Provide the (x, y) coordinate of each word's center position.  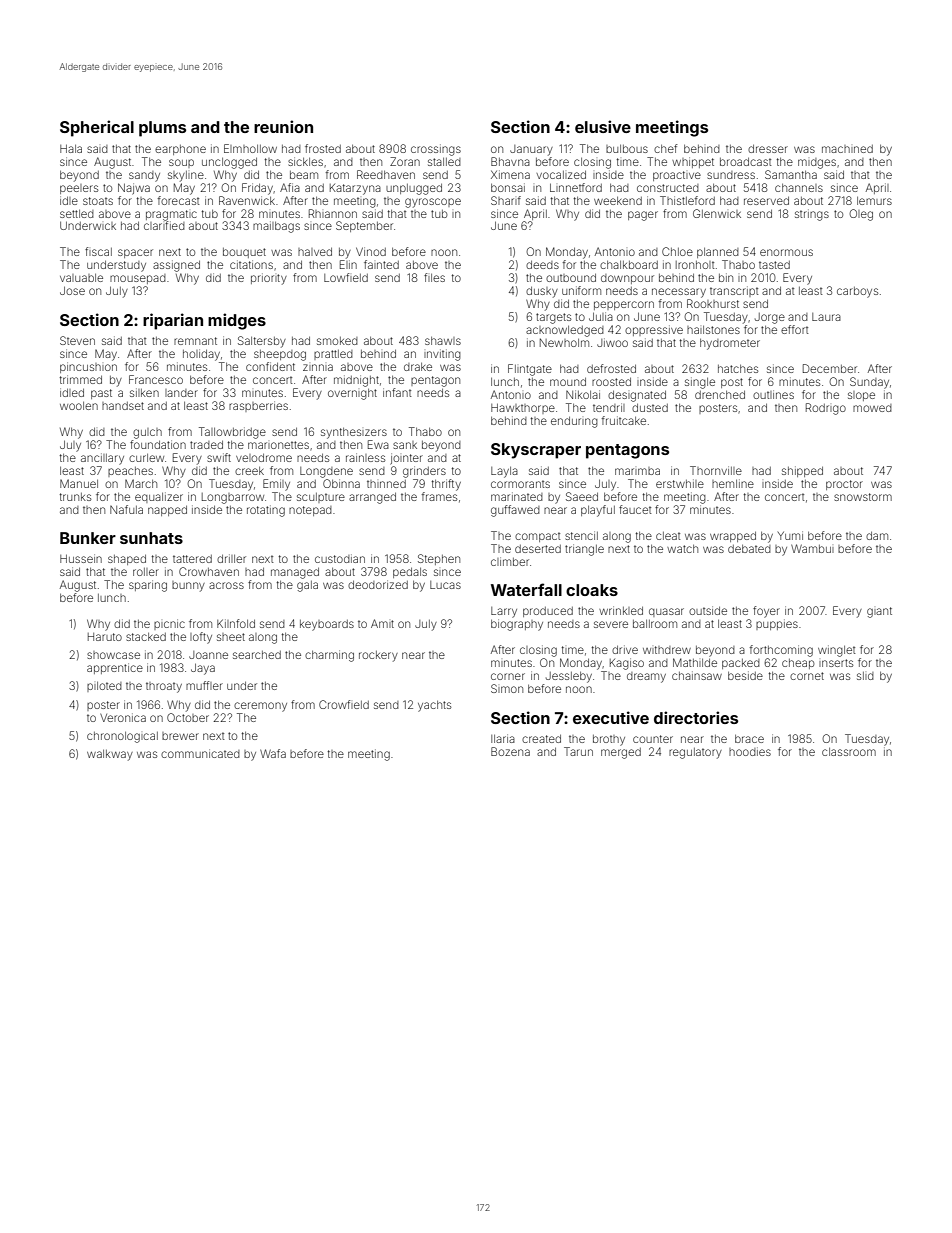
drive (625, 649)
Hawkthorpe (523, 408)
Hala (71, 148)
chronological (122, 737)
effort (795, 329)
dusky (542, 292)
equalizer (159, 497)
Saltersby (262, 342)
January (531, 150)
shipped (802, 471)
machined (847, 149)
